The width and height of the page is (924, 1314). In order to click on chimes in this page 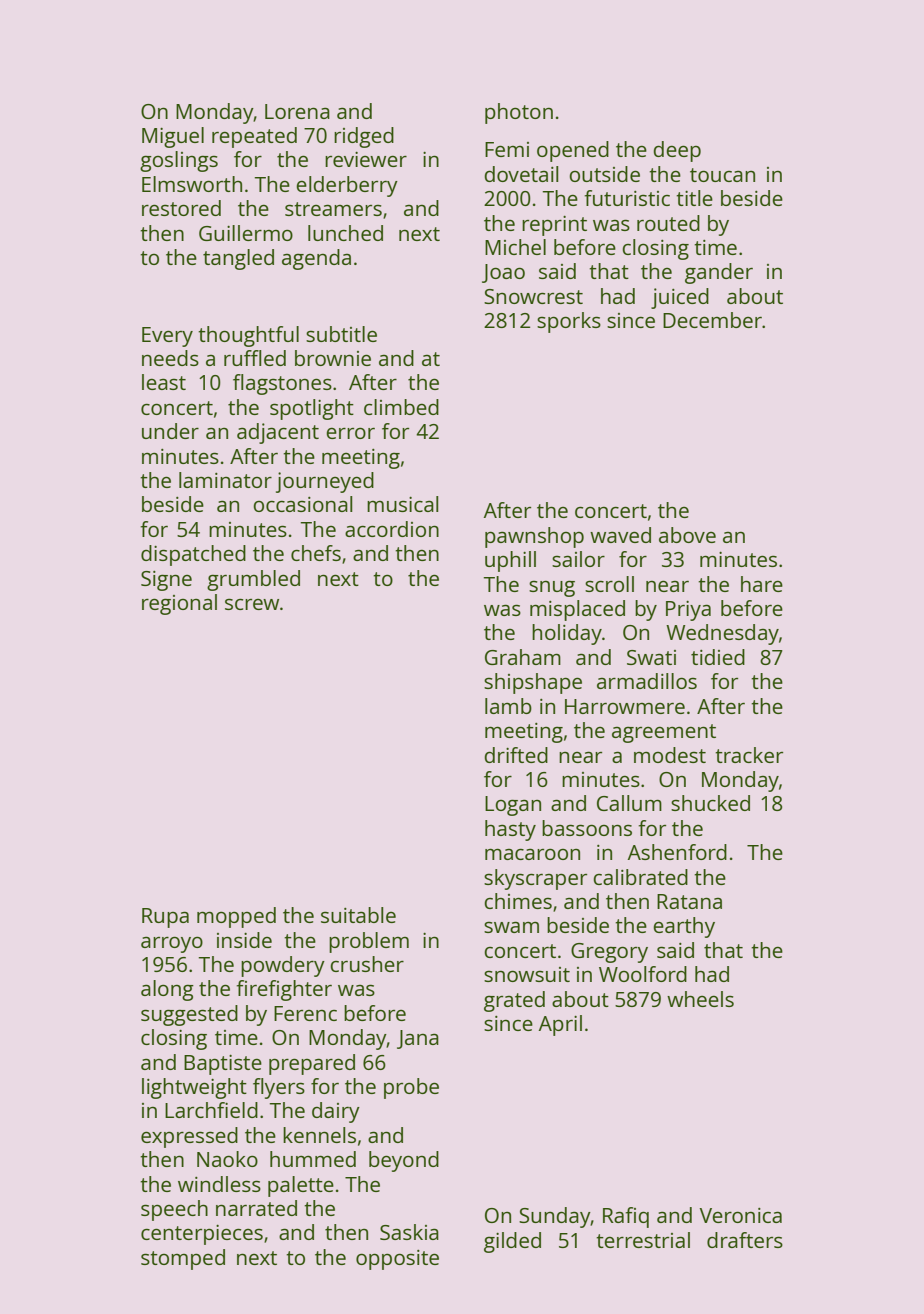, I will do `click(518, 901)`.
